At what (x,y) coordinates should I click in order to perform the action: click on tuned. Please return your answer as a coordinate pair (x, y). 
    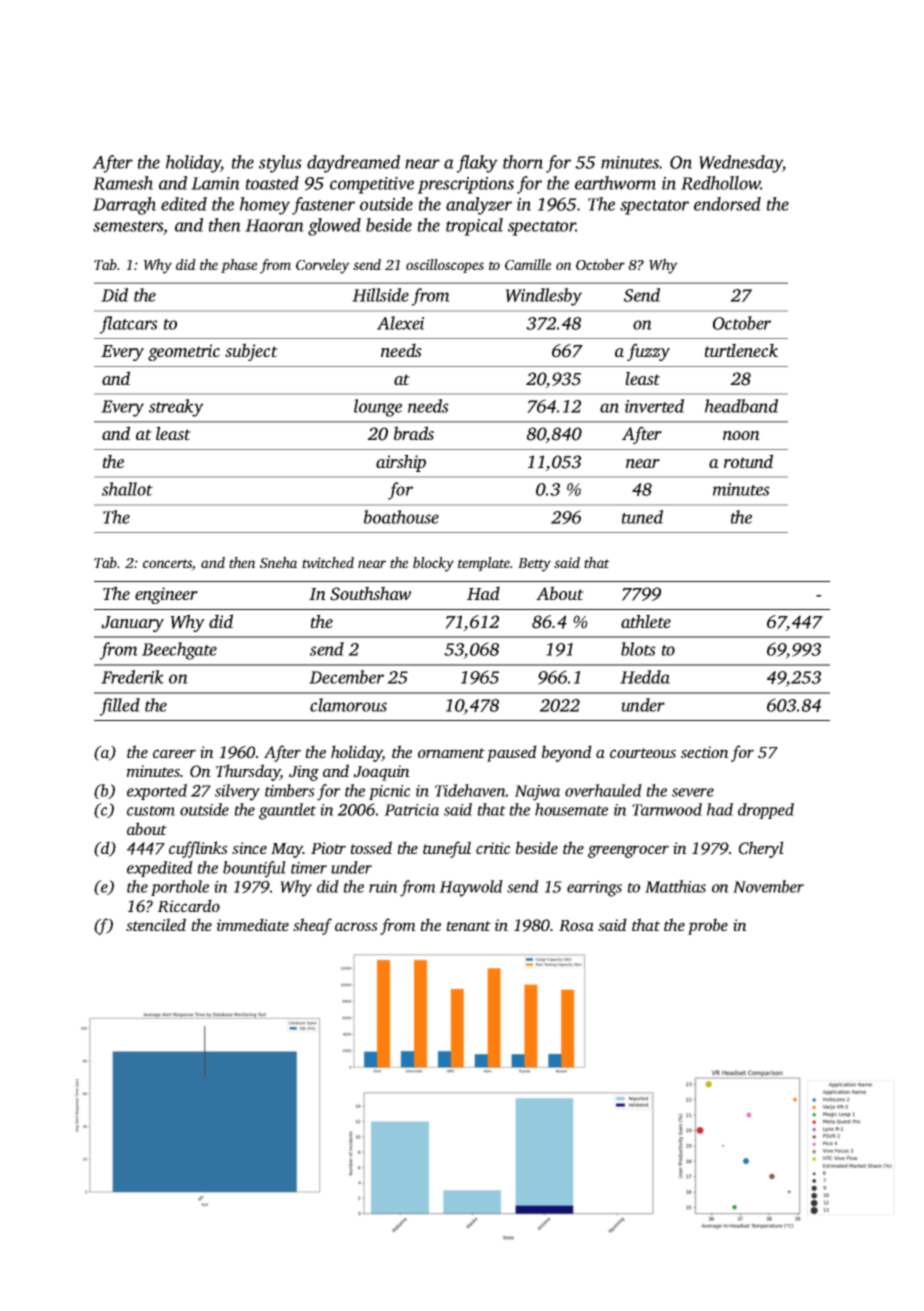
    Looking at the image, I should click on (642, 517).
